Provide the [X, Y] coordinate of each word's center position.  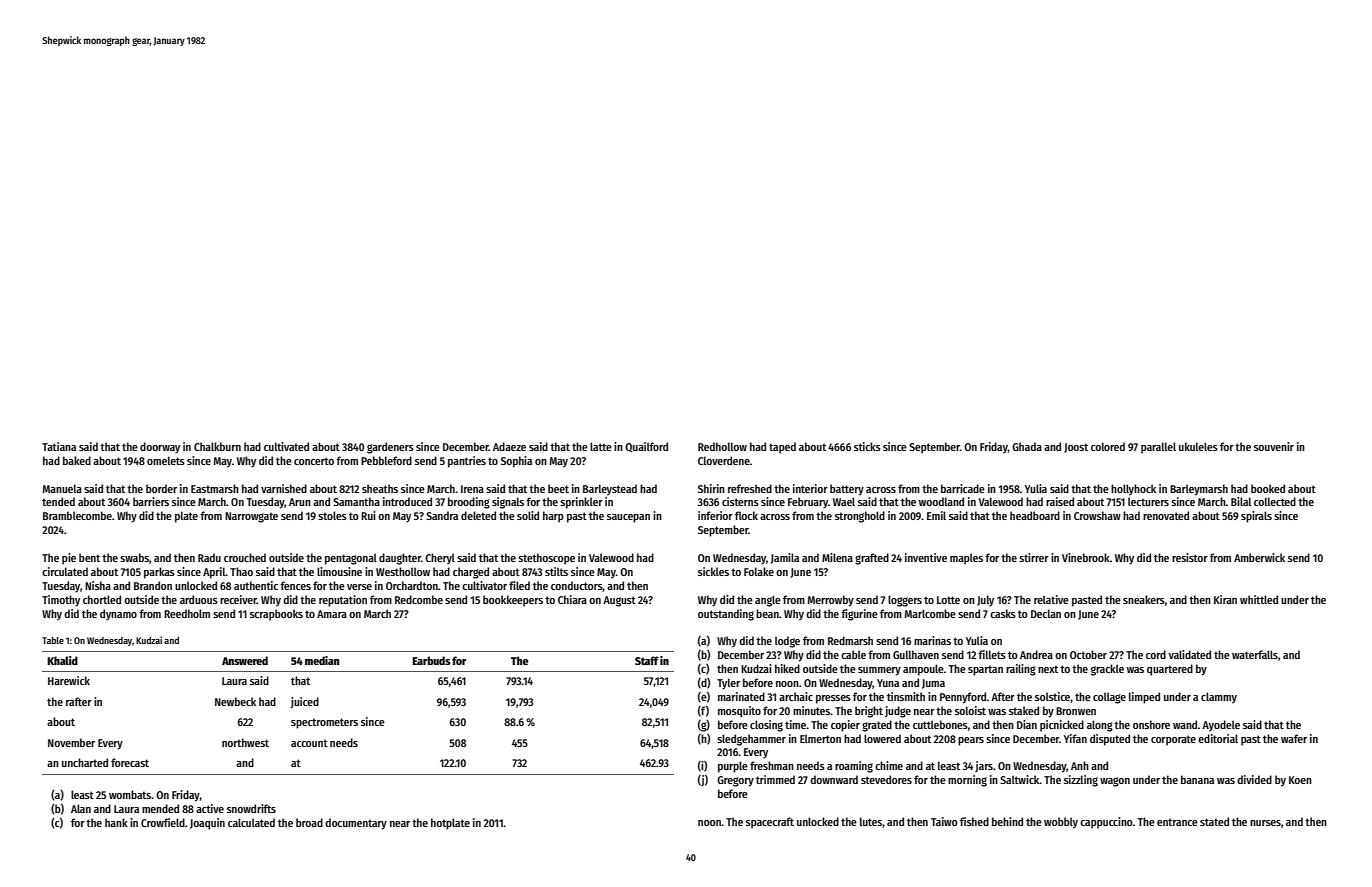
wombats [130, 794]
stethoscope [546, 559]
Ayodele [1221, 726]
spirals [1256, 517]
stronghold [860, 517]
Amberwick [1259, 557]
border [161, 488]
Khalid [62, 660]
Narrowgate [251, 517]
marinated [741, 696]
